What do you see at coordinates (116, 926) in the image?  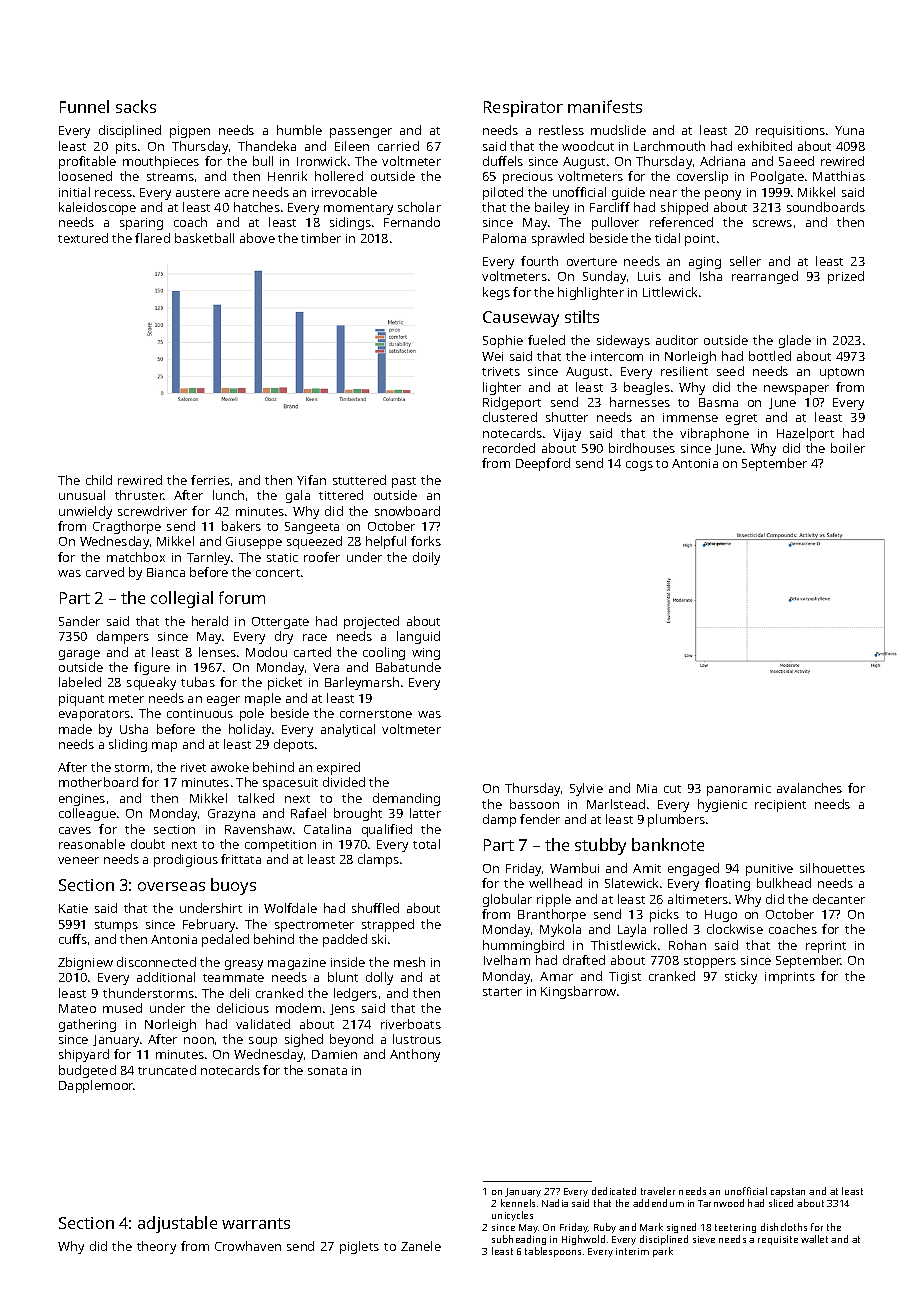 I see `stumps` at bounding box center [116, 926].
